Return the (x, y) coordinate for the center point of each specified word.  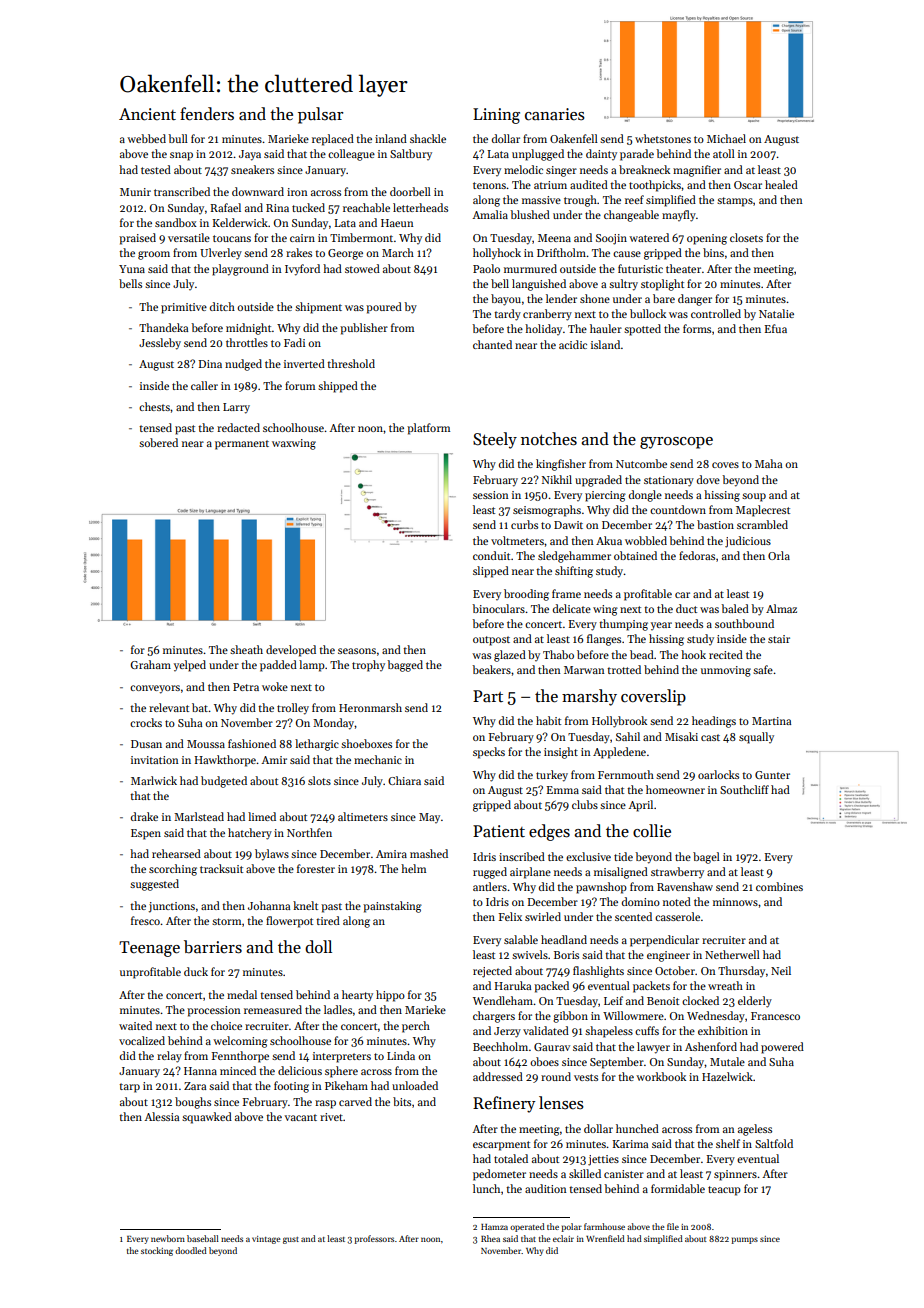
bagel (706, 858)
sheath (246, 649)
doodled (191, 1250)
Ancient (147, 114)
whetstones (663, 138)
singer (561, 171)
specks (489, 753)
